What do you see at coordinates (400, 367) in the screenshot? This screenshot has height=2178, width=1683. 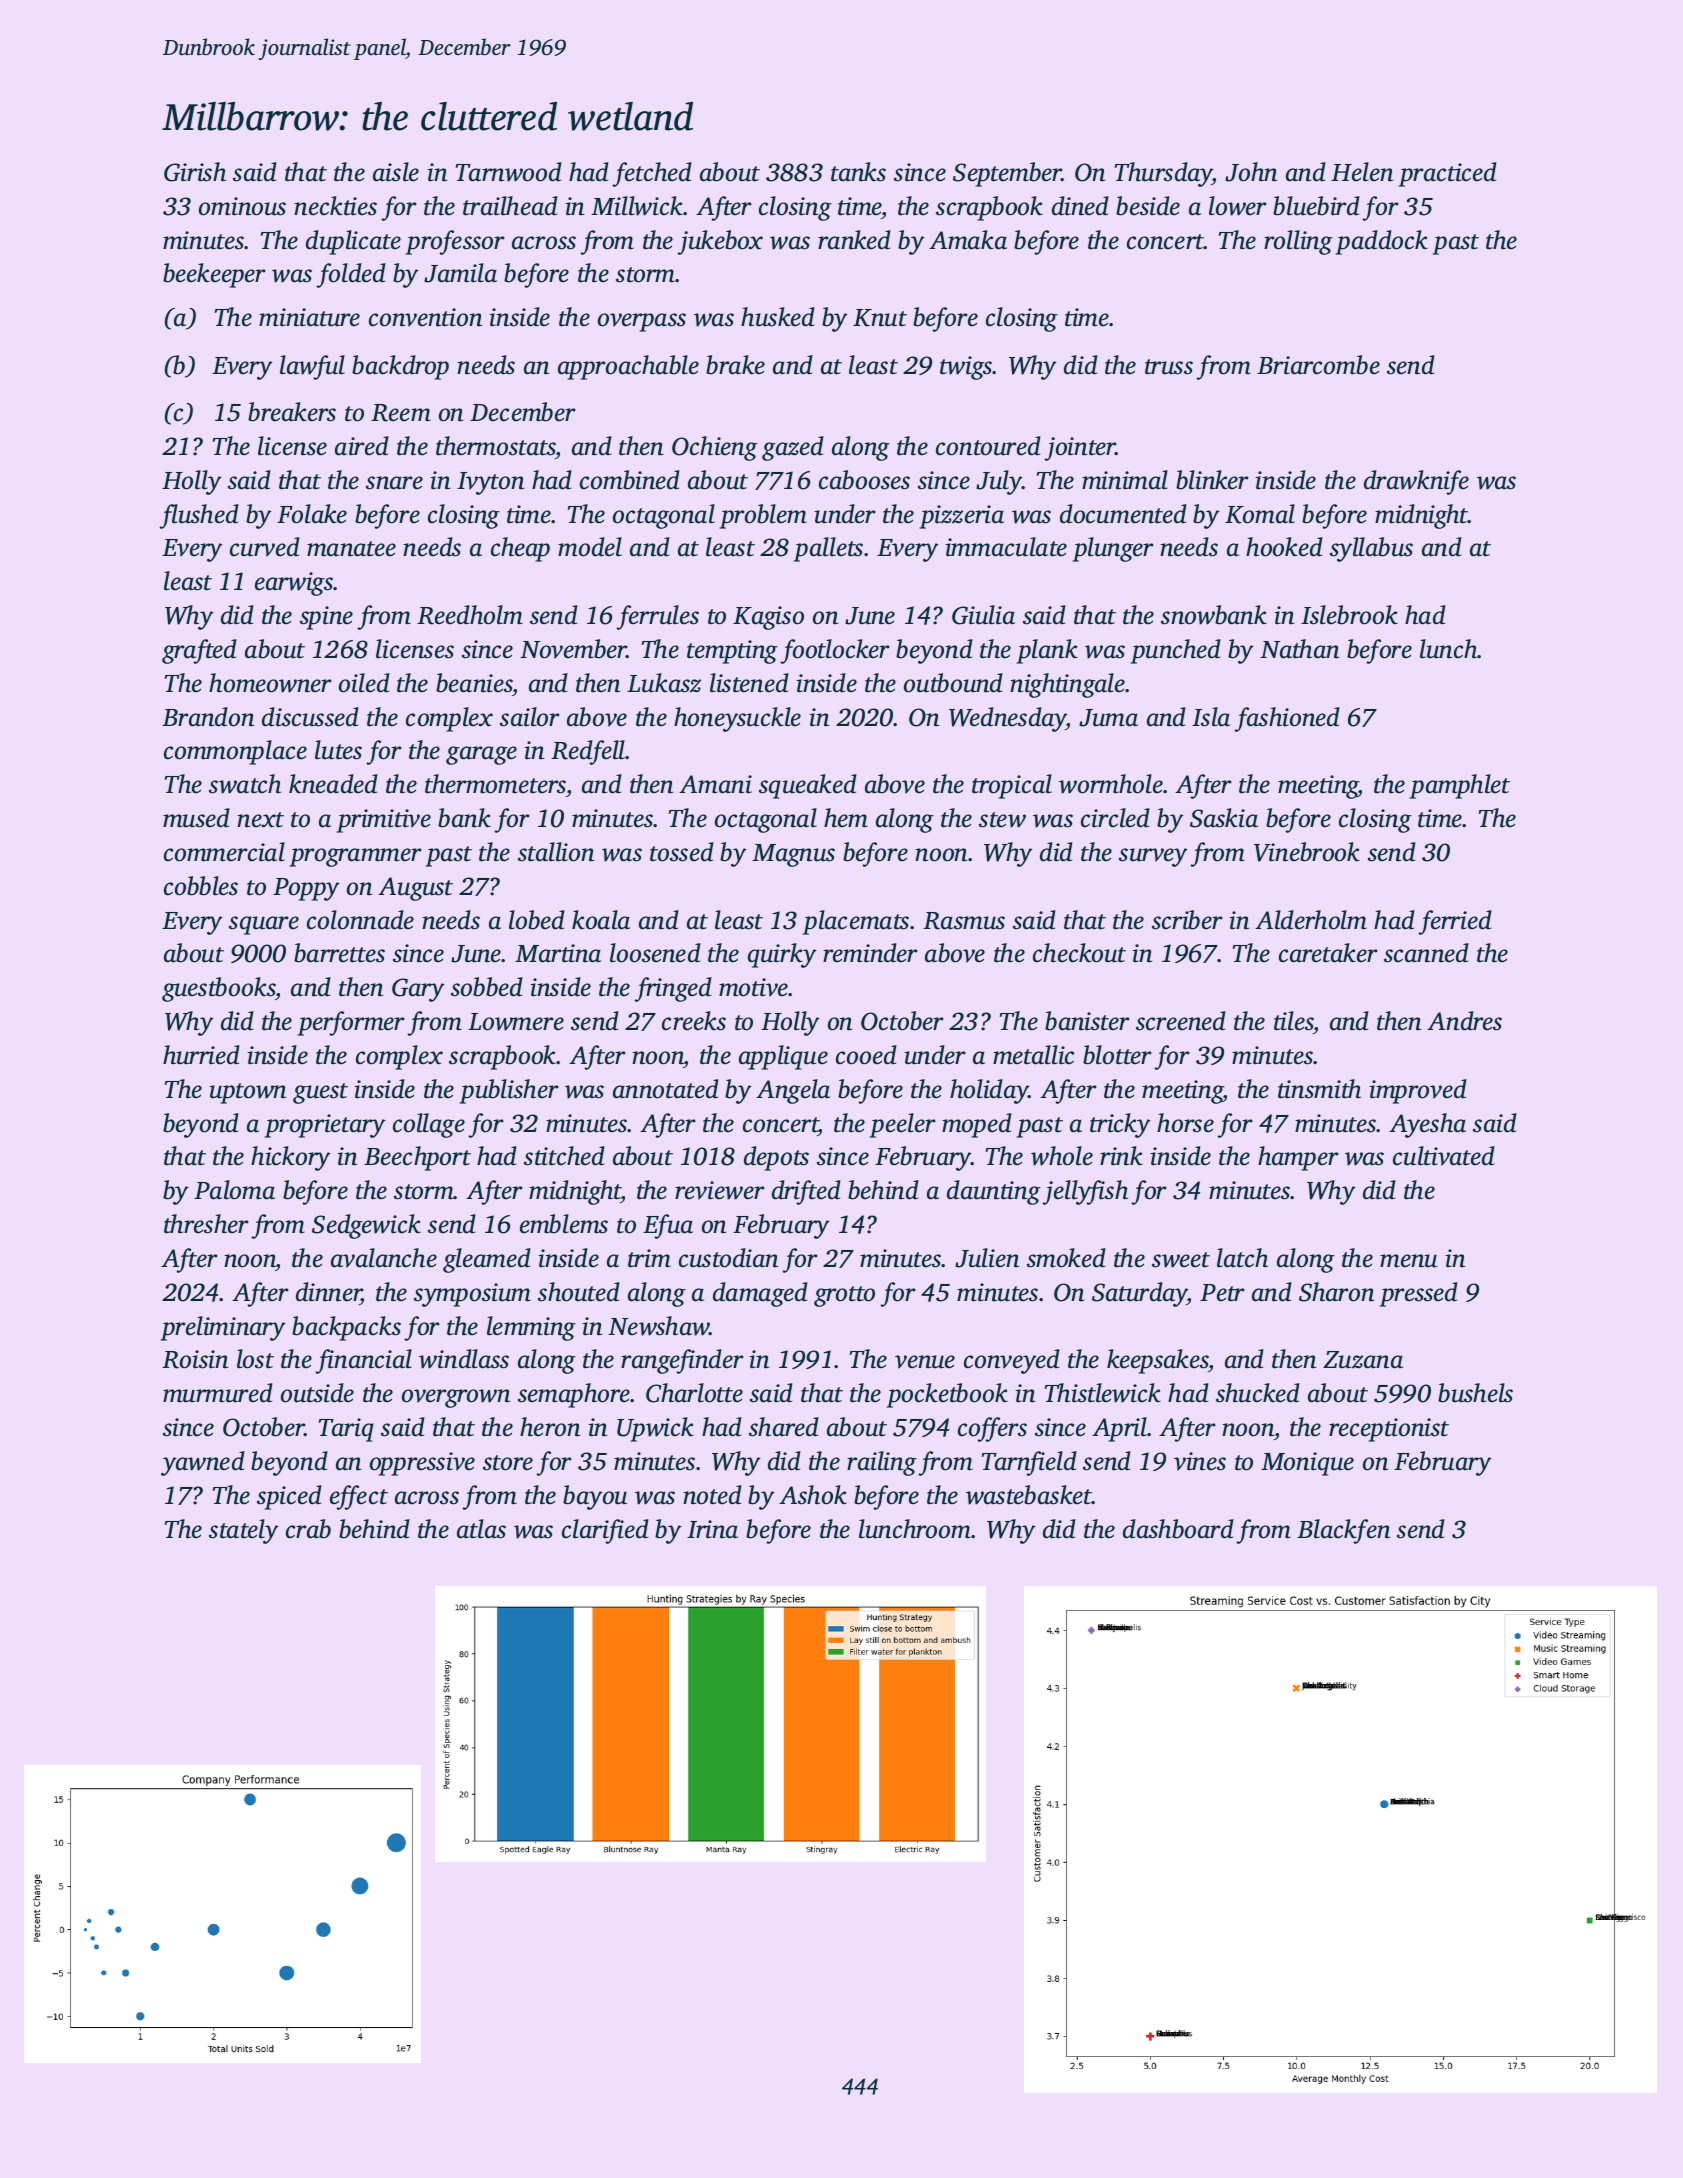 I see `backdrop` at bounding box center [400, 367].
